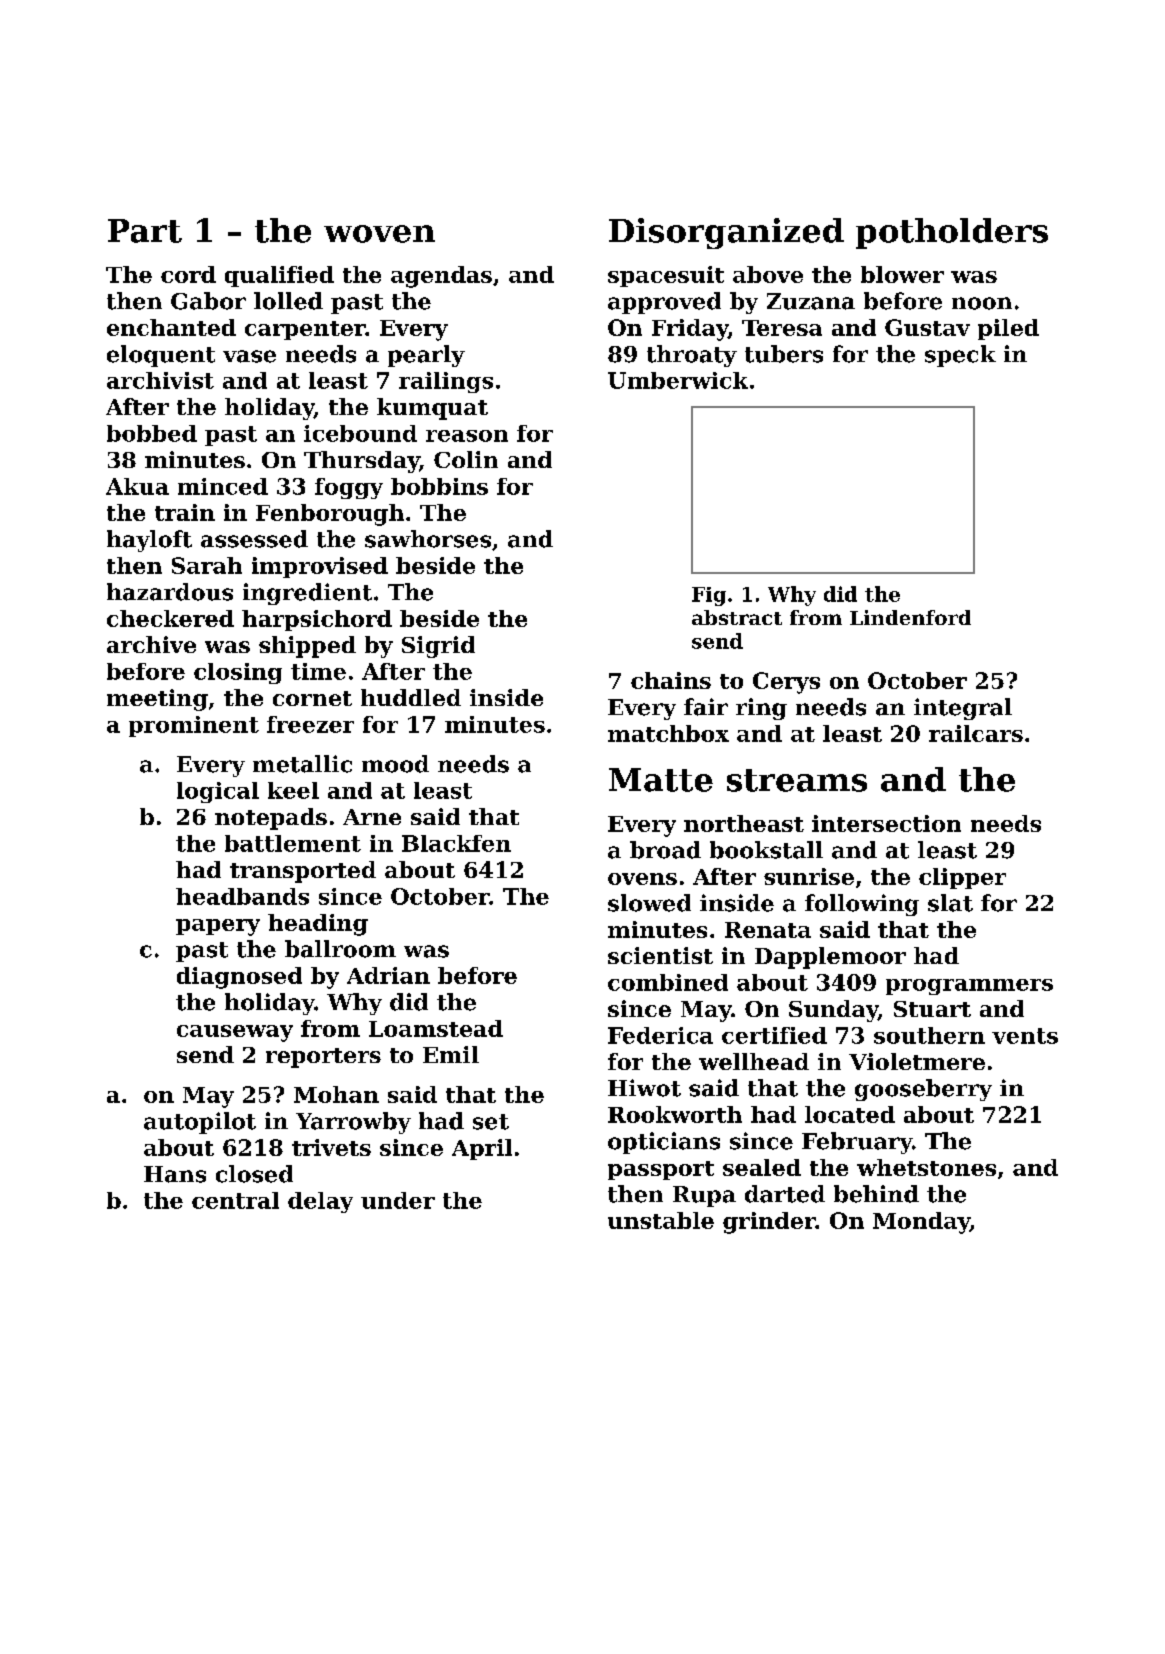 The height and width of the document is (1654, 1165). I want to click on autopilot, so click(200, 1123).
